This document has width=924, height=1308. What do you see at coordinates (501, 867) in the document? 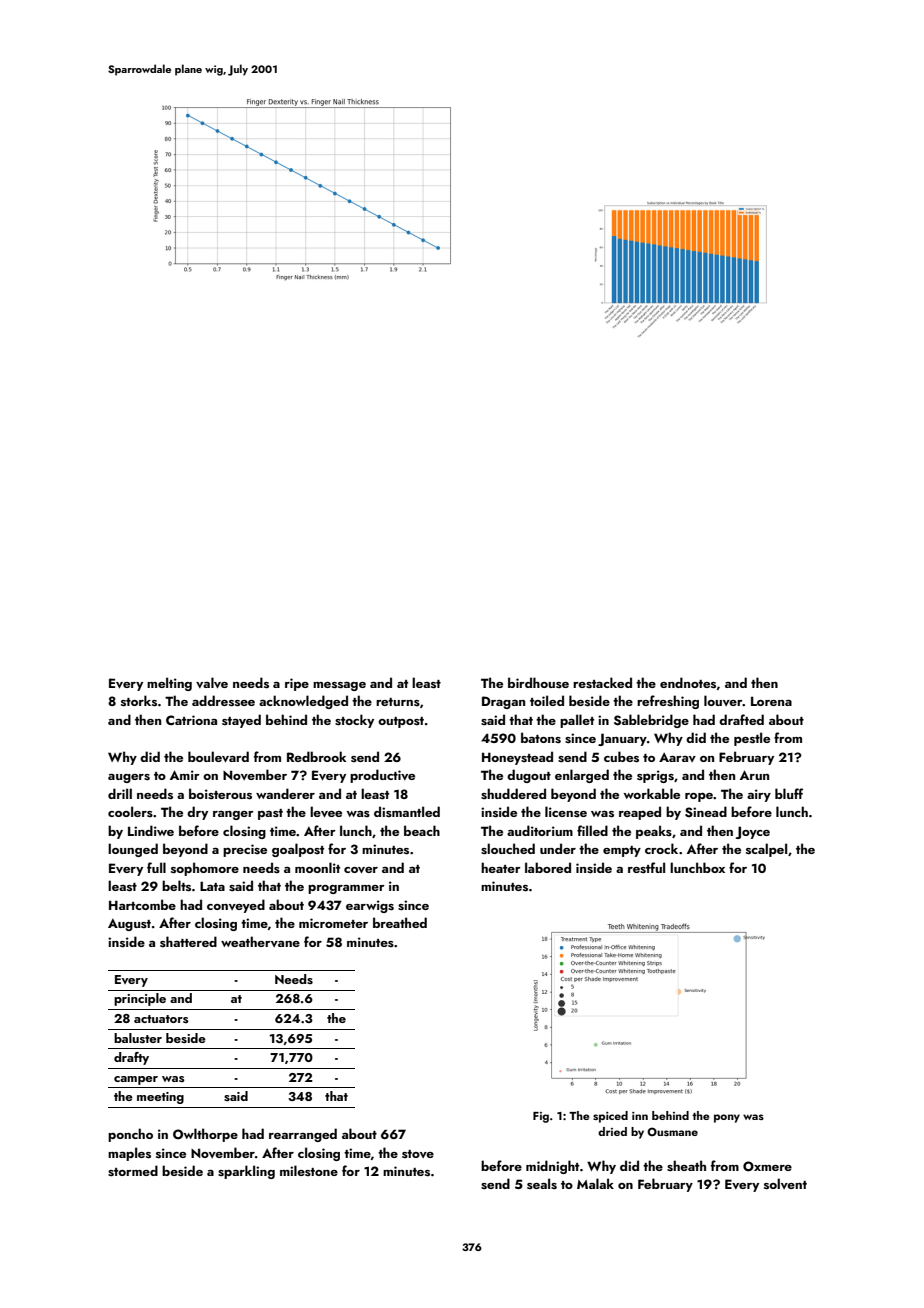
I see `heater` at bounding box center [501, 867].
